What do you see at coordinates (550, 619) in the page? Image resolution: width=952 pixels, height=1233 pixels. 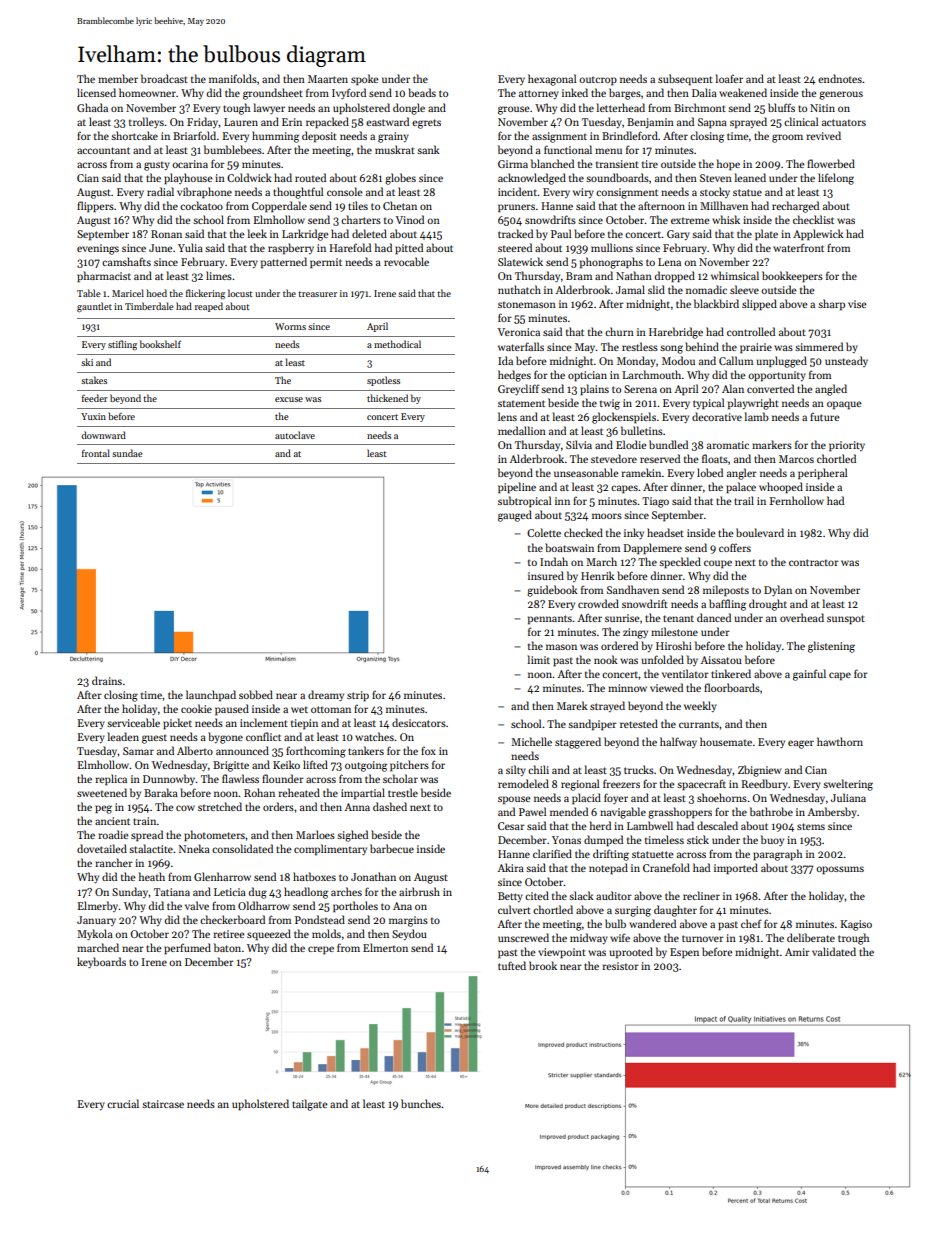 I see `pennants` at bounding box center [550, 619].
